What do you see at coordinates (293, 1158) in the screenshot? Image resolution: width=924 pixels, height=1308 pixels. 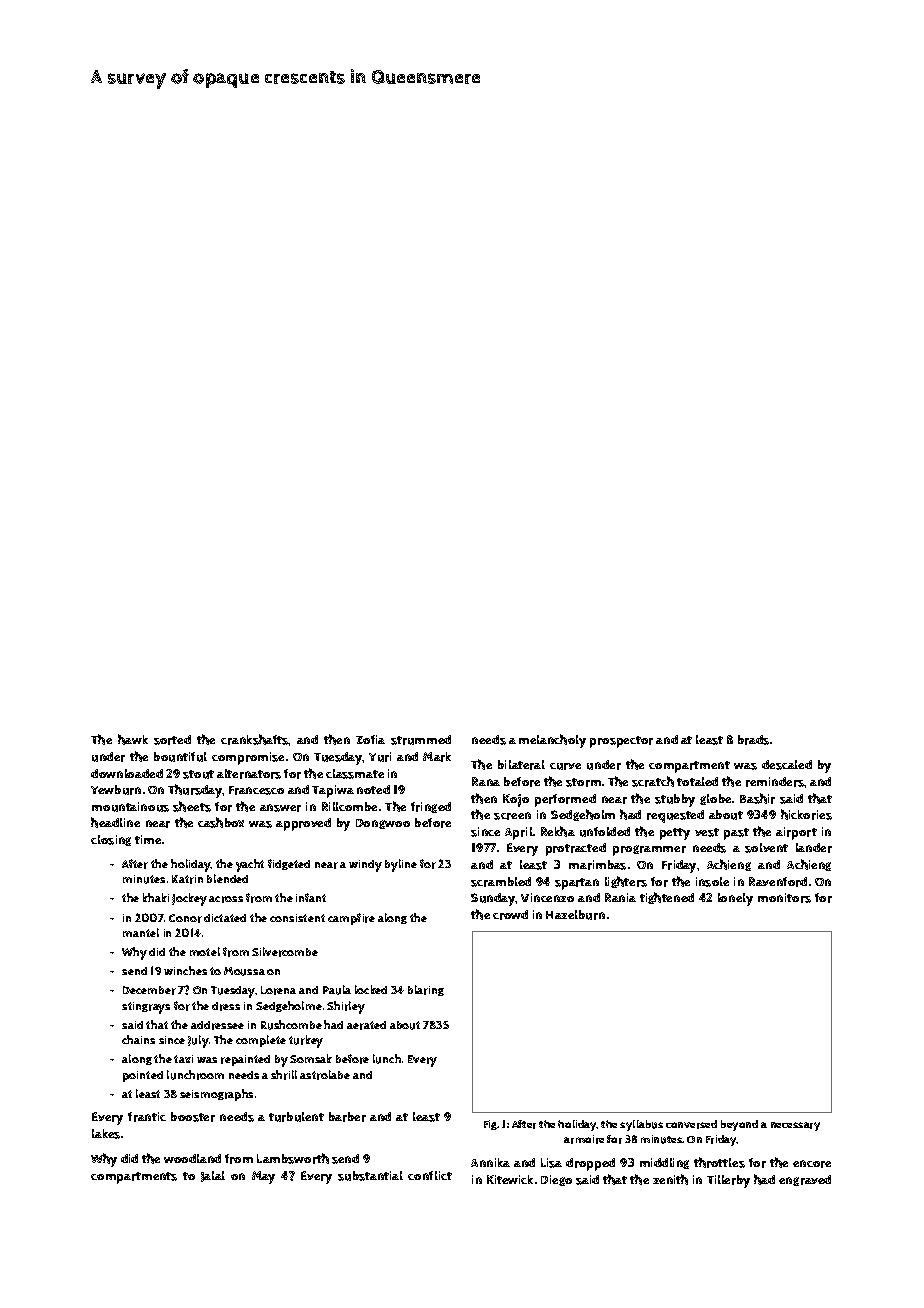 I see `Lambsworth` at bounding box center [293, 1158].
